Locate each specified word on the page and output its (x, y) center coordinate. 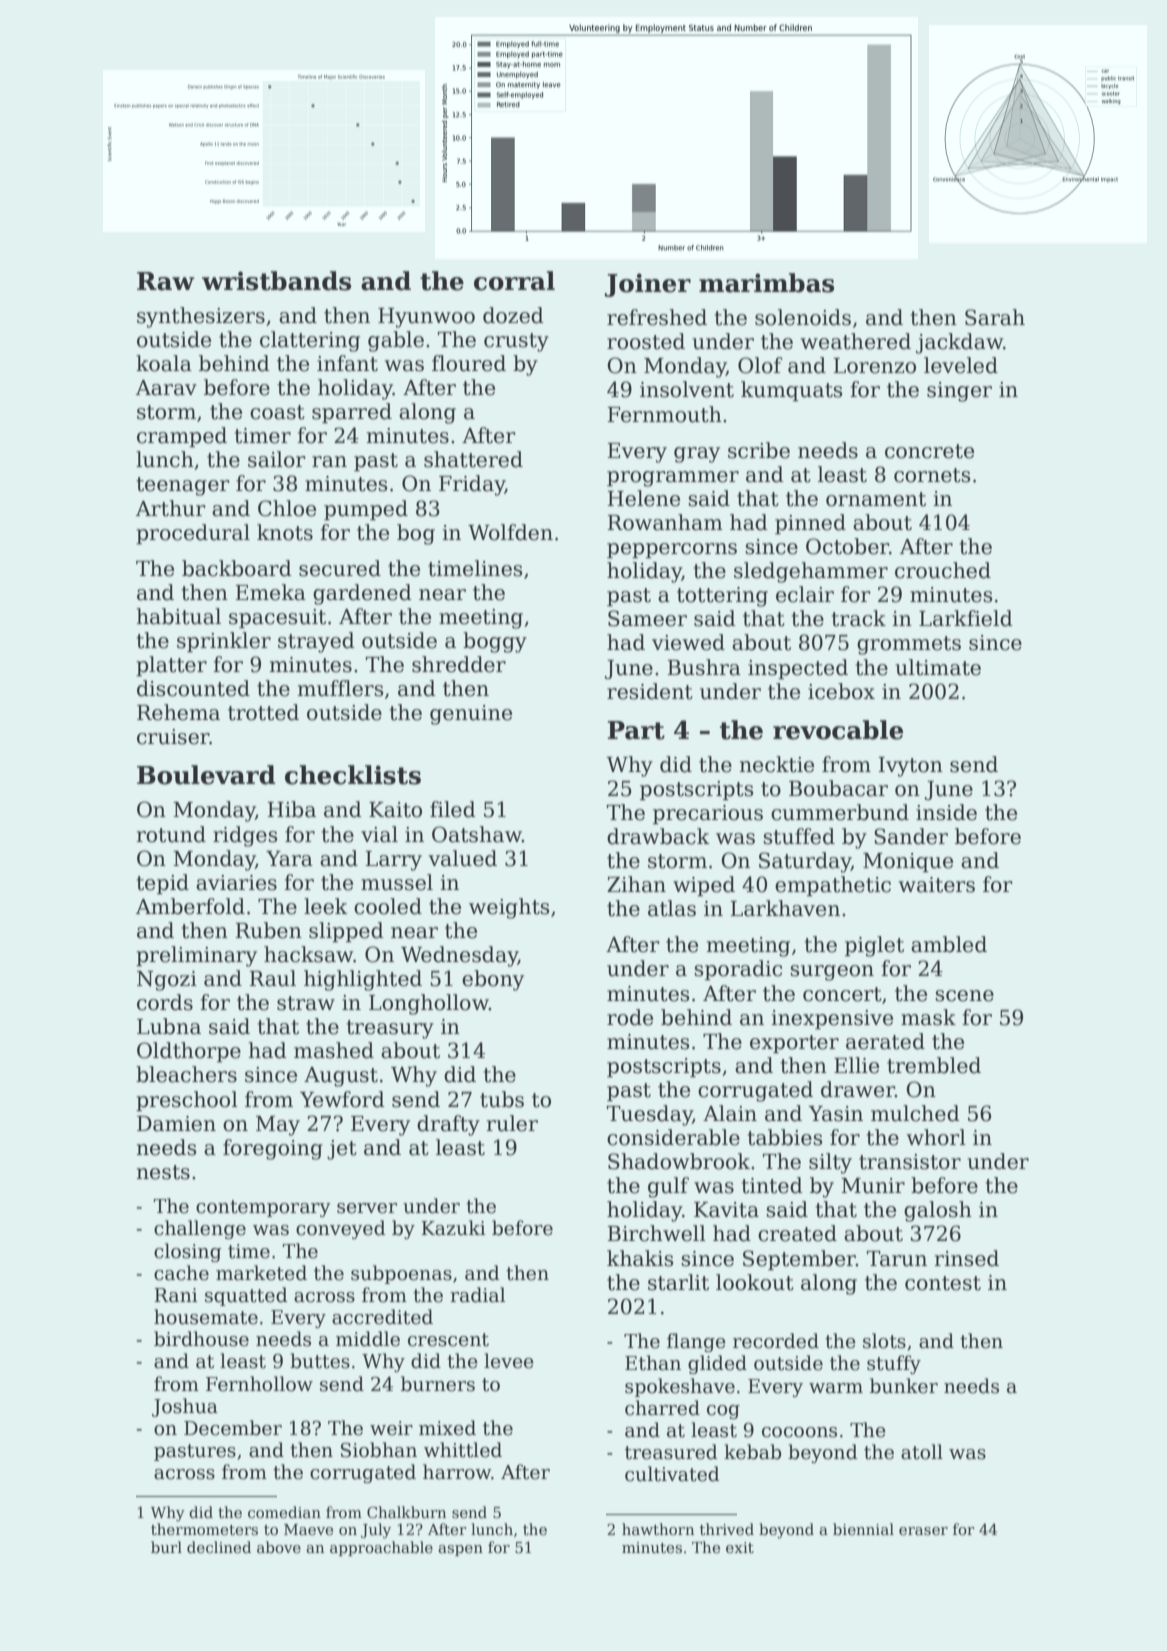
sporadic (738, 970)
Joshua (185, 1407)
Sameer (647, 618)
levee (509, 1361)
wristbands (276, 281)
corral (514, 281)
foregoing (273, 1149)
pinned (810, 524)
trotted (263, 712)
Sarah (995, 317)
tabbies (784, 1137)
